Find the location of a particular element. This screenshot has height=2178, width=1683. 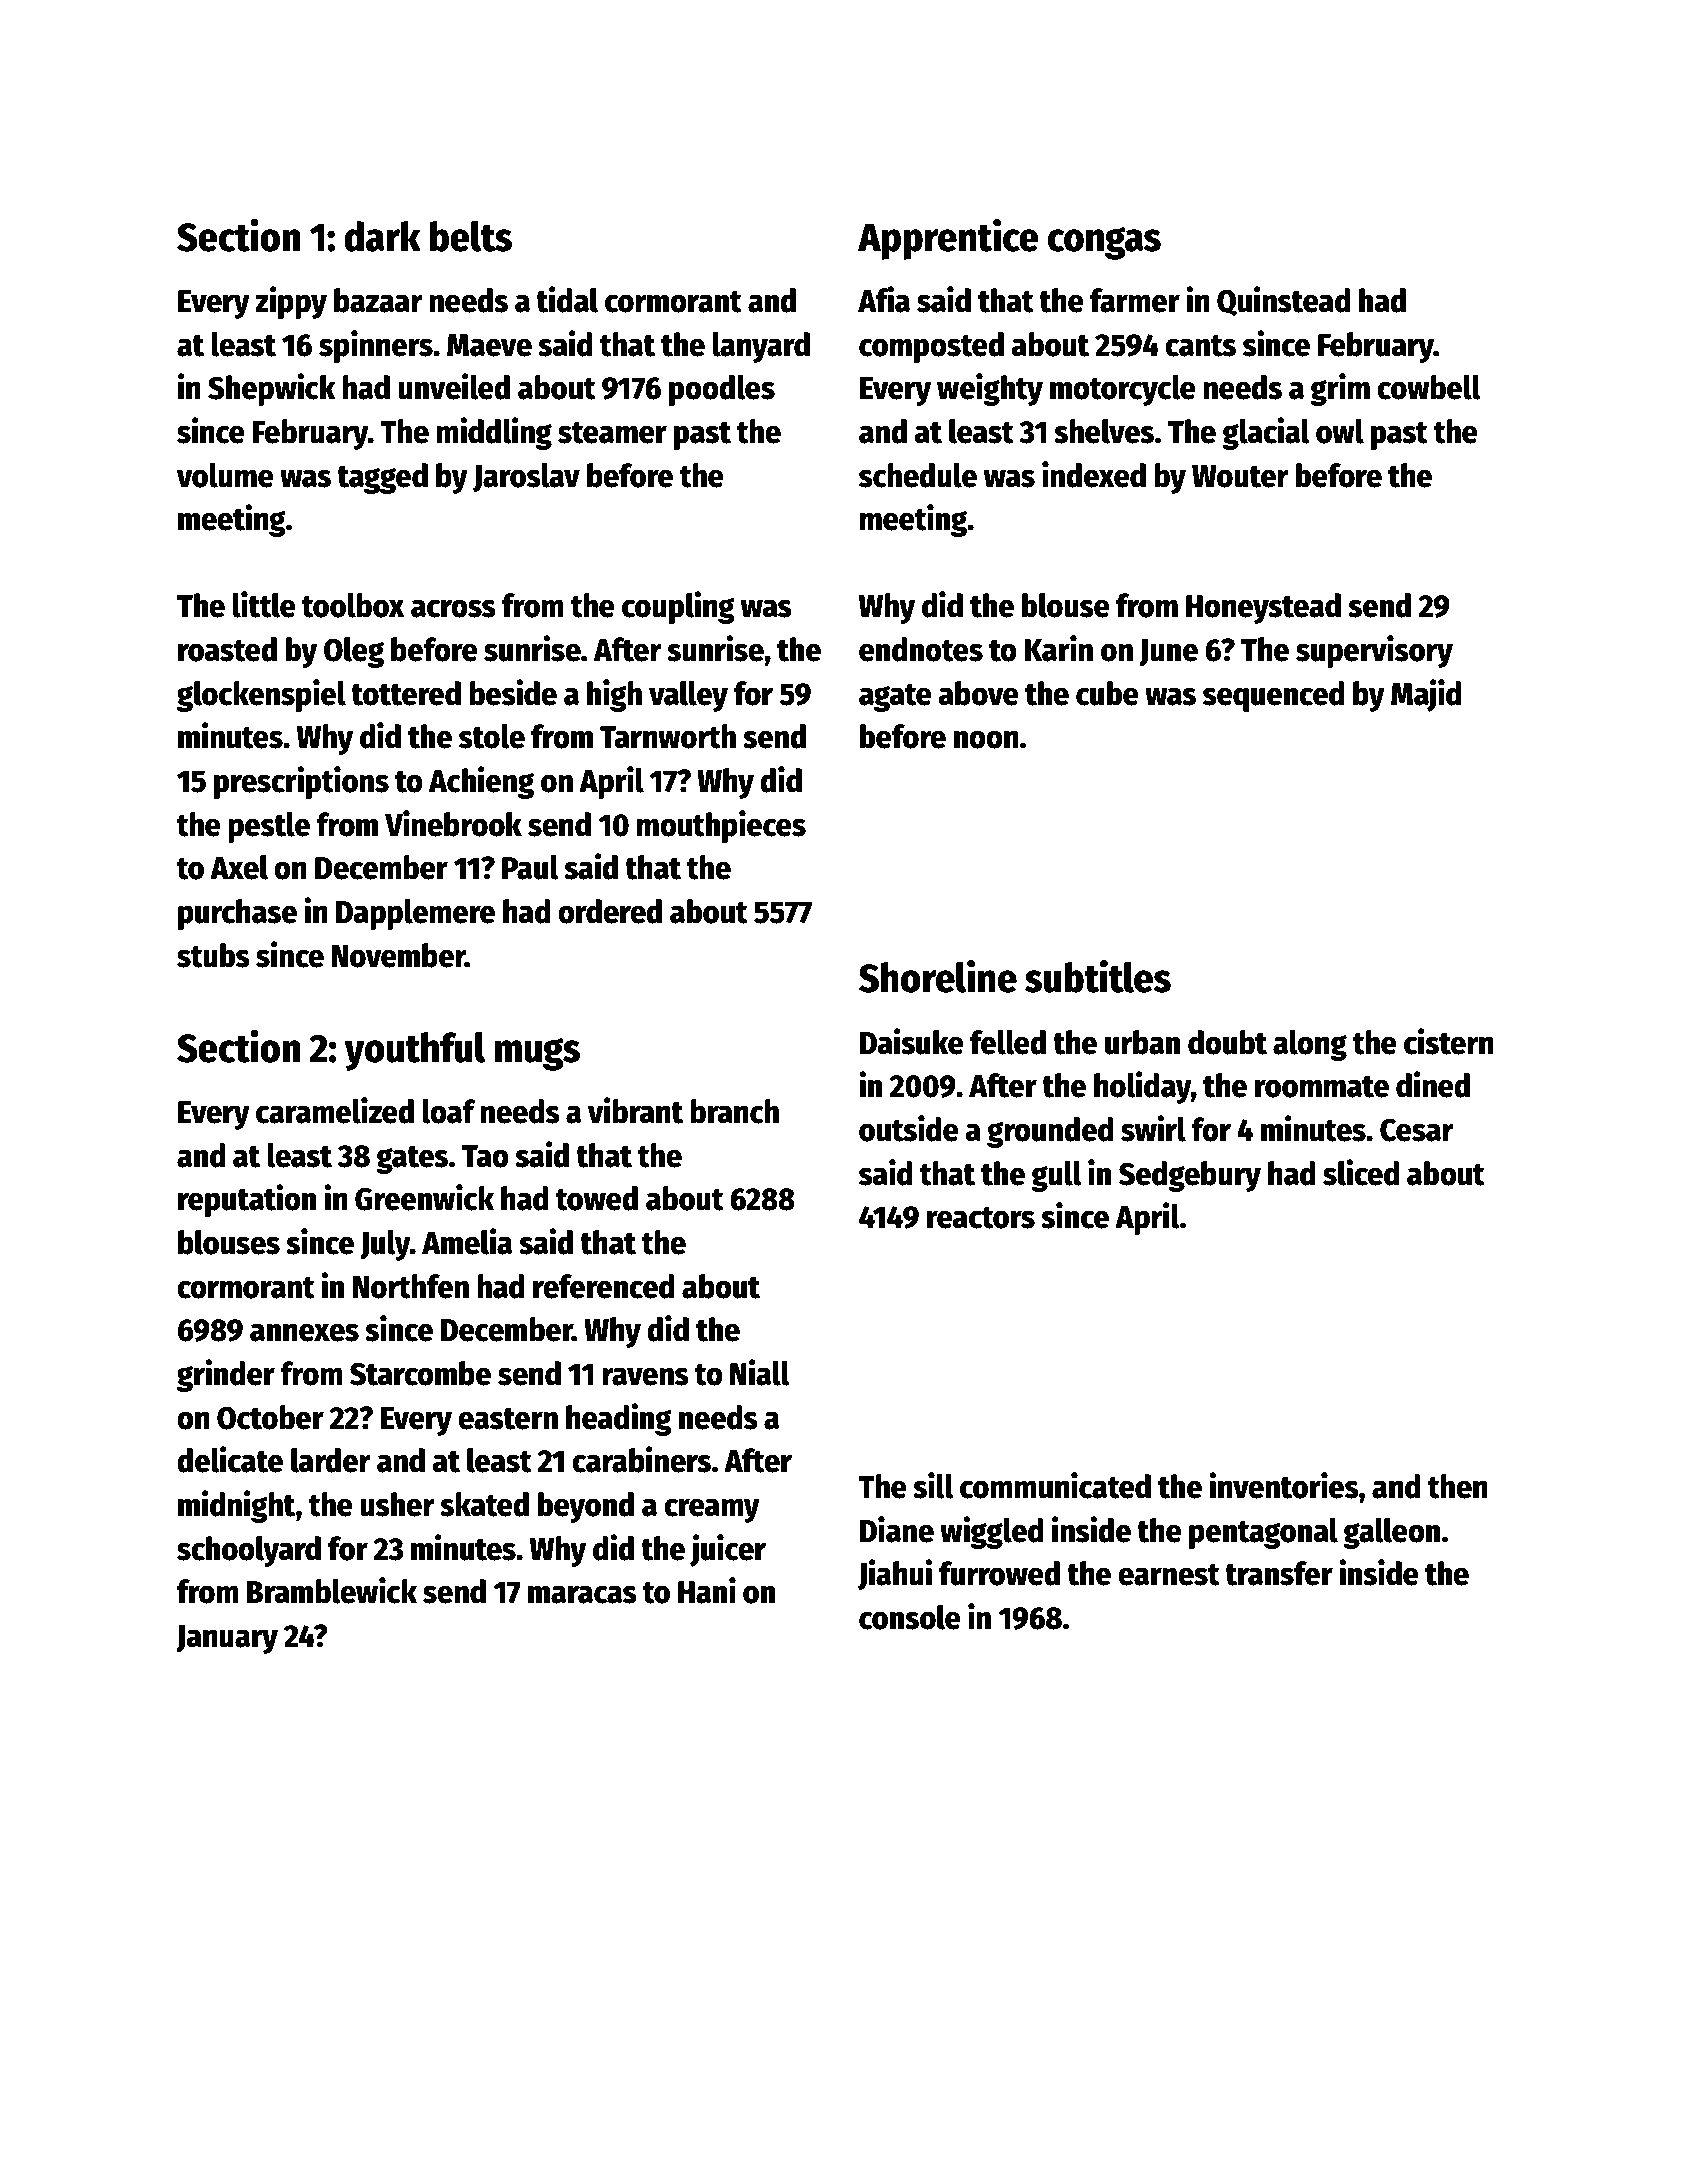

transfer is located at coordinates (1279, 1573).
